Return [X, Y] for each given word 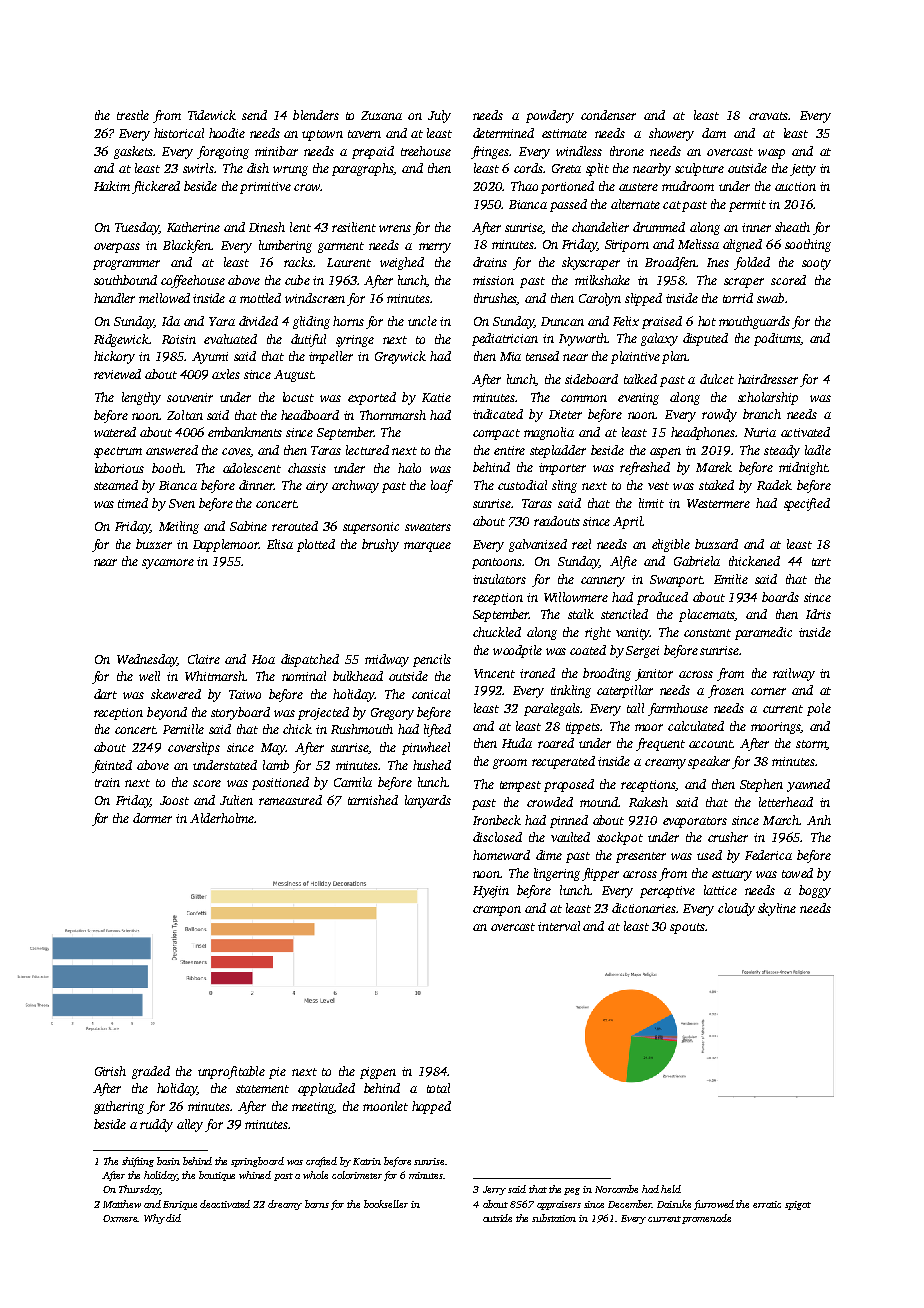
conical [431, 694]
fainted [112, 766]
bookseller [386, 1204]
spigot [798, 1205]
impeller [331, 357]
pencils [432, 660]
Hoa [263, 659]
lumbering [285, 246]
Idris [818, 614]
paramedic [763, 633]
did [173, 1218]
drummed [659, 227]
